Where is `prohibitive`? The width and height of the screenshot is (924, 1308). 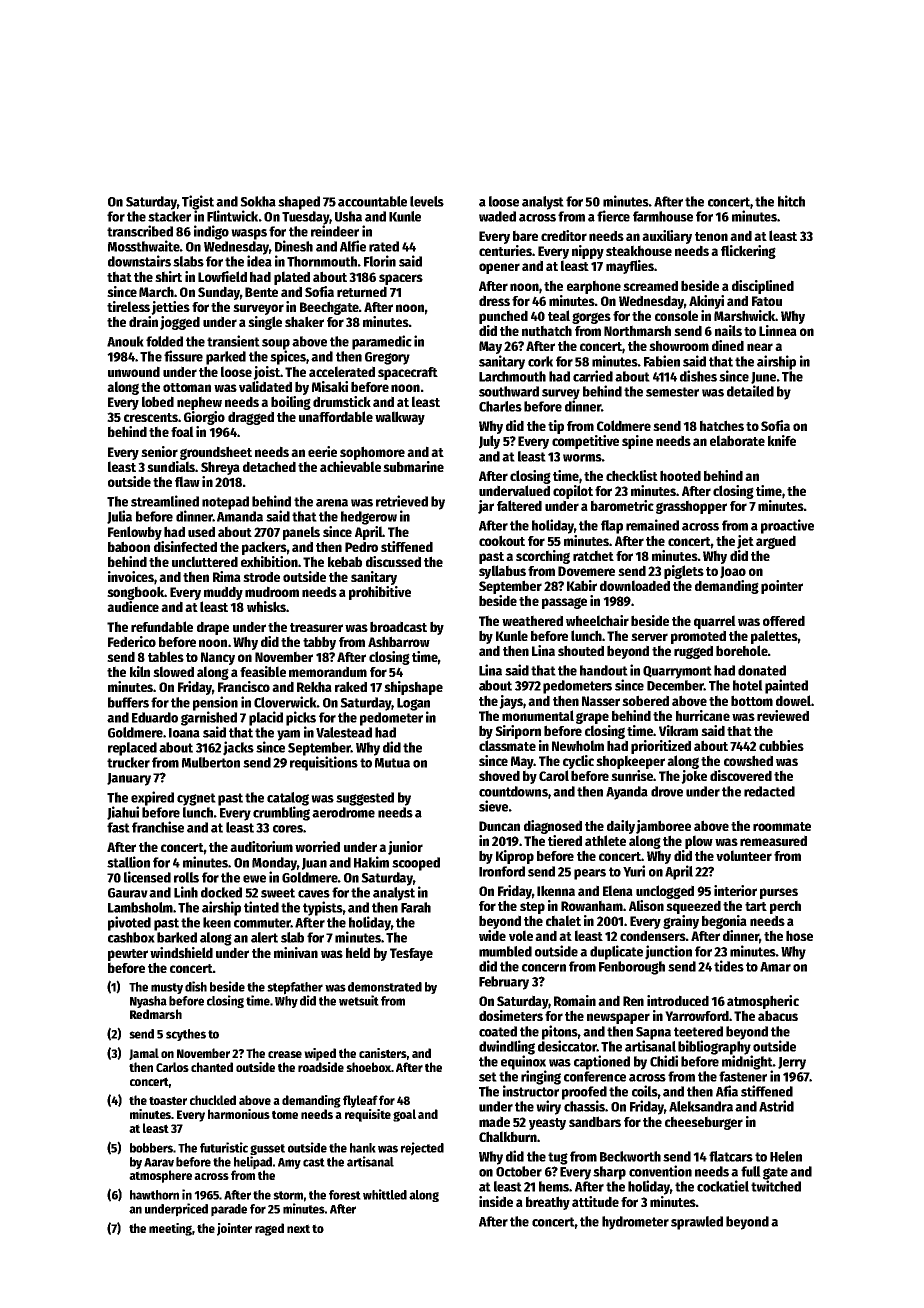 prohibitive is located at coordinates (380, 593).
